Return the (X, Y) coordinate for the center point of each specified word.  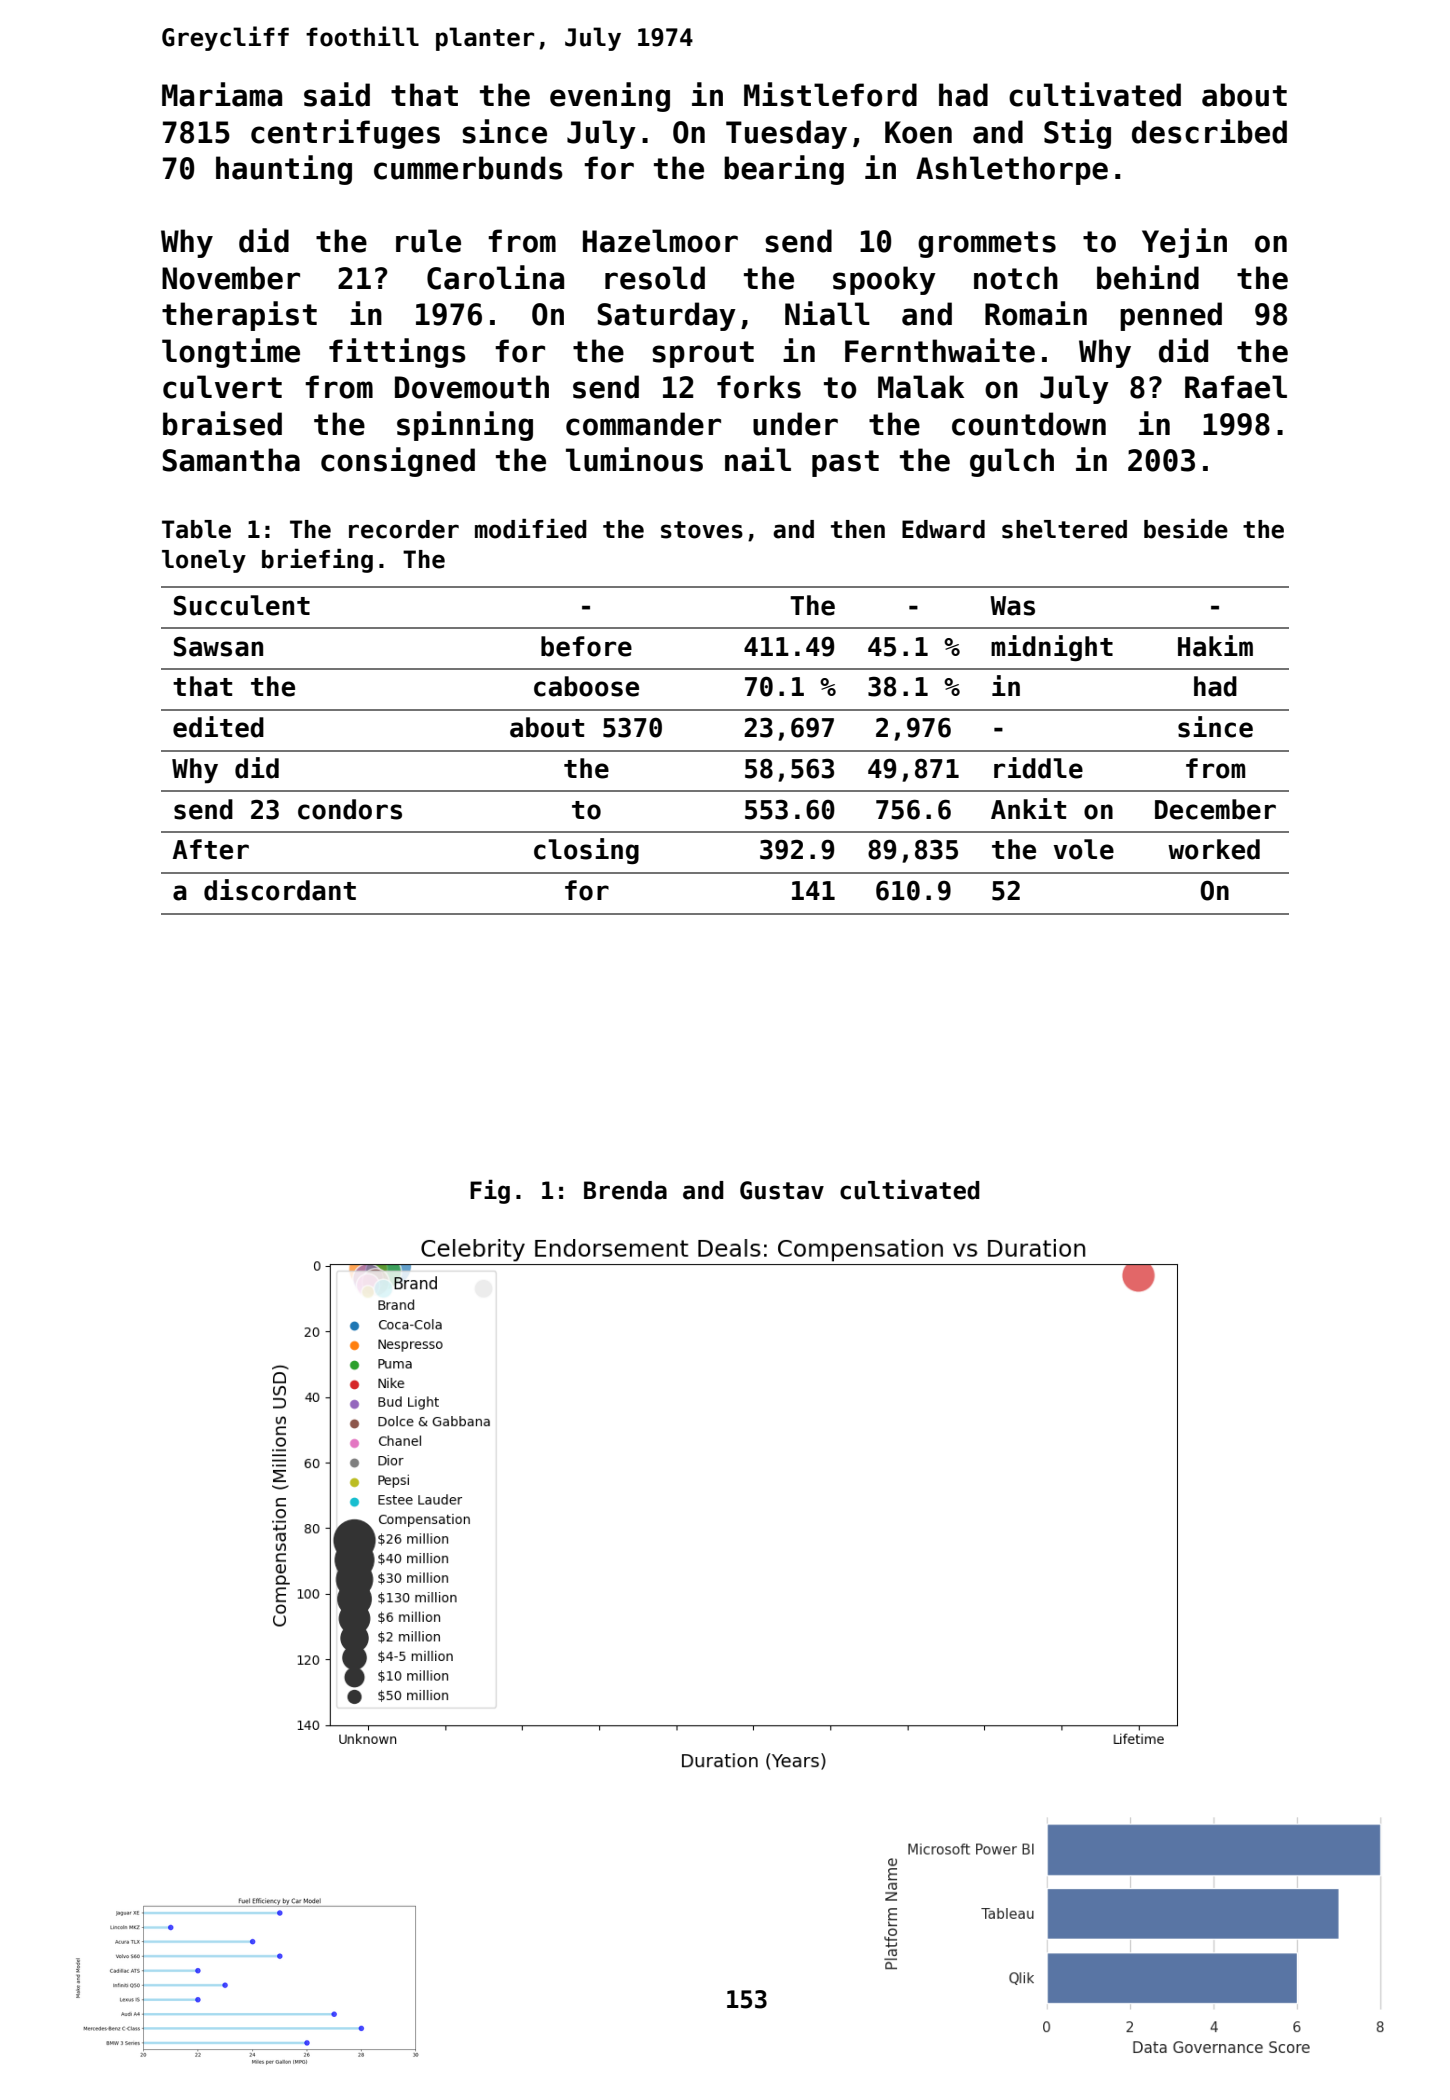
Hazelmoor (660, 241)
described (1209, 131)
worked (1214, 849)
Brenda (625, 1190)
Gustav (782, 1190)
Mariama (222, 94)
